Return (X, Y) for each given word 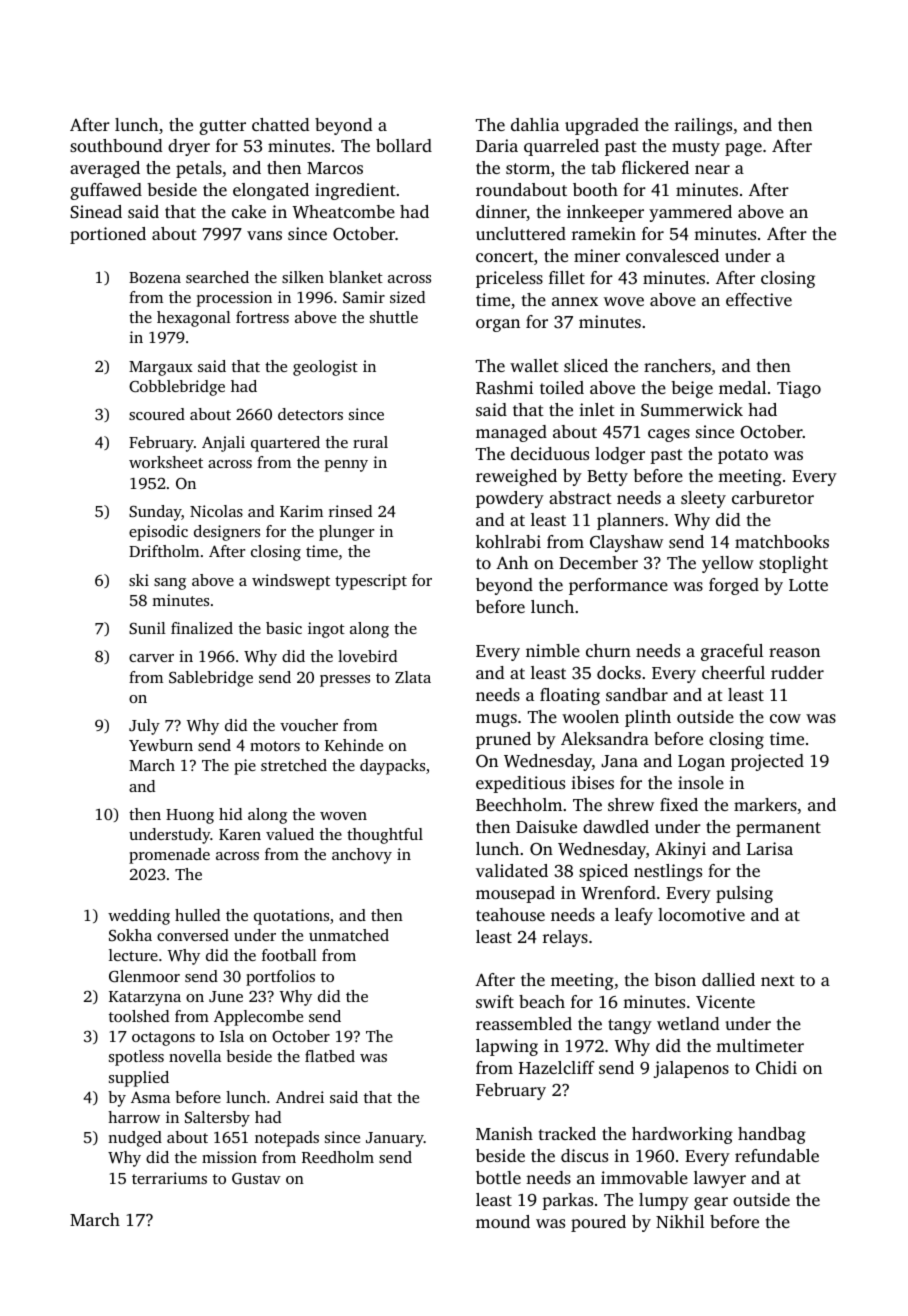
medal (742, 387)
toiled (562, 387)
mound (503, 1221)
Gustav (256, 1178)
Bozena (155, 277)
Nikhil (680, 1221)
